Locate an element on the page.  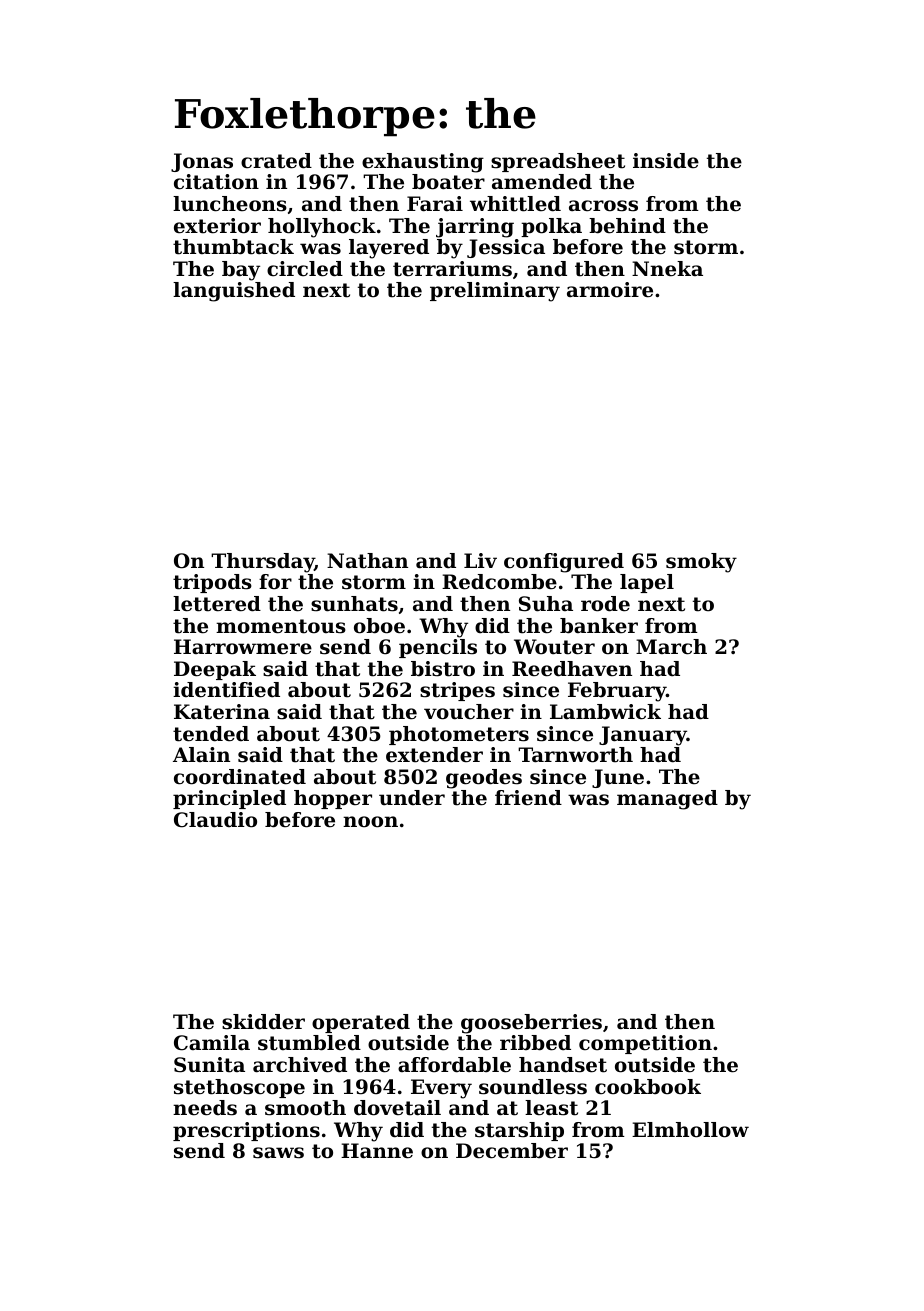
noon is located at coordinates (370, 822).
